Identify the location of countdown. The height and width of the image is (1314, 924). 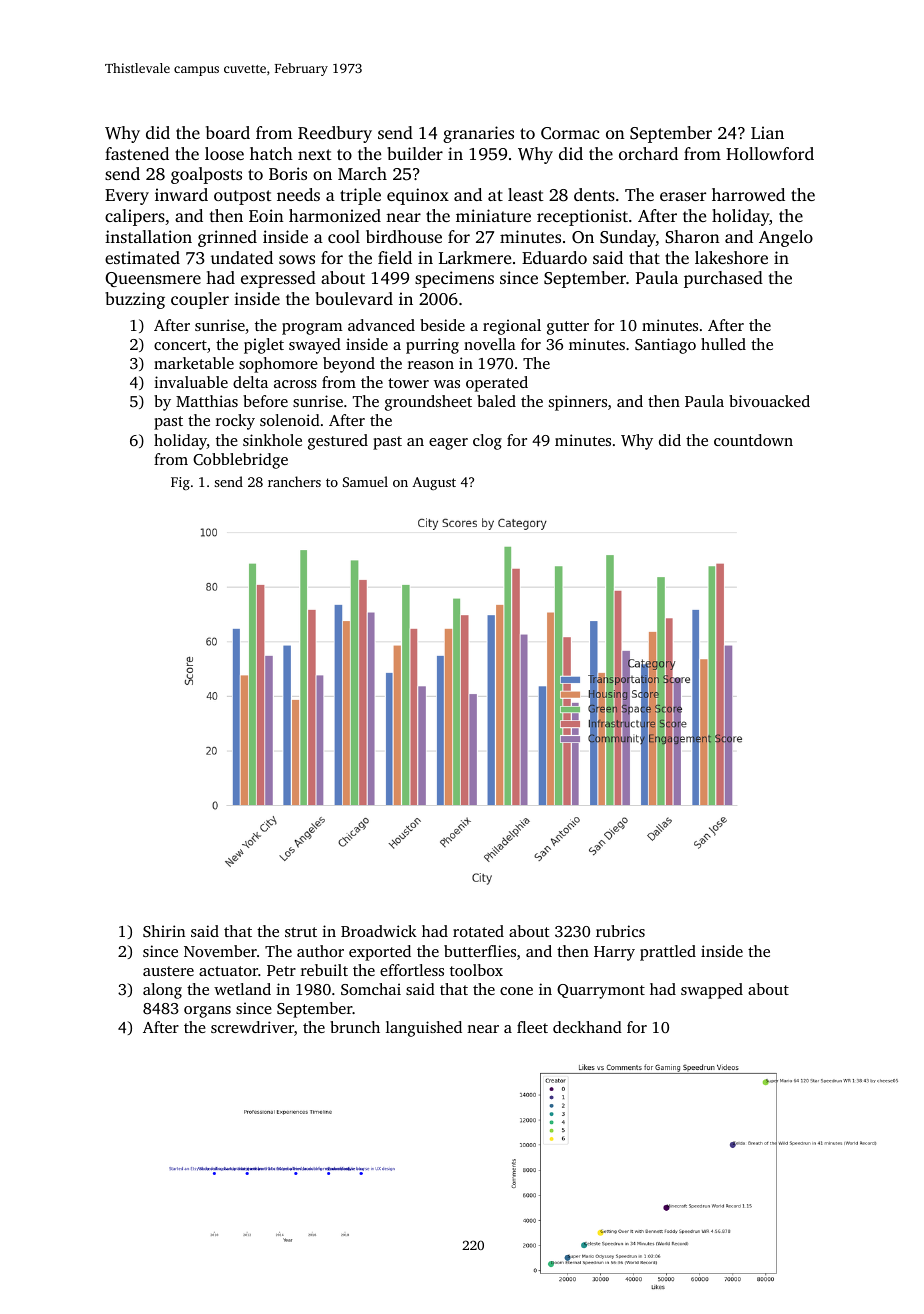
(753, 440).
